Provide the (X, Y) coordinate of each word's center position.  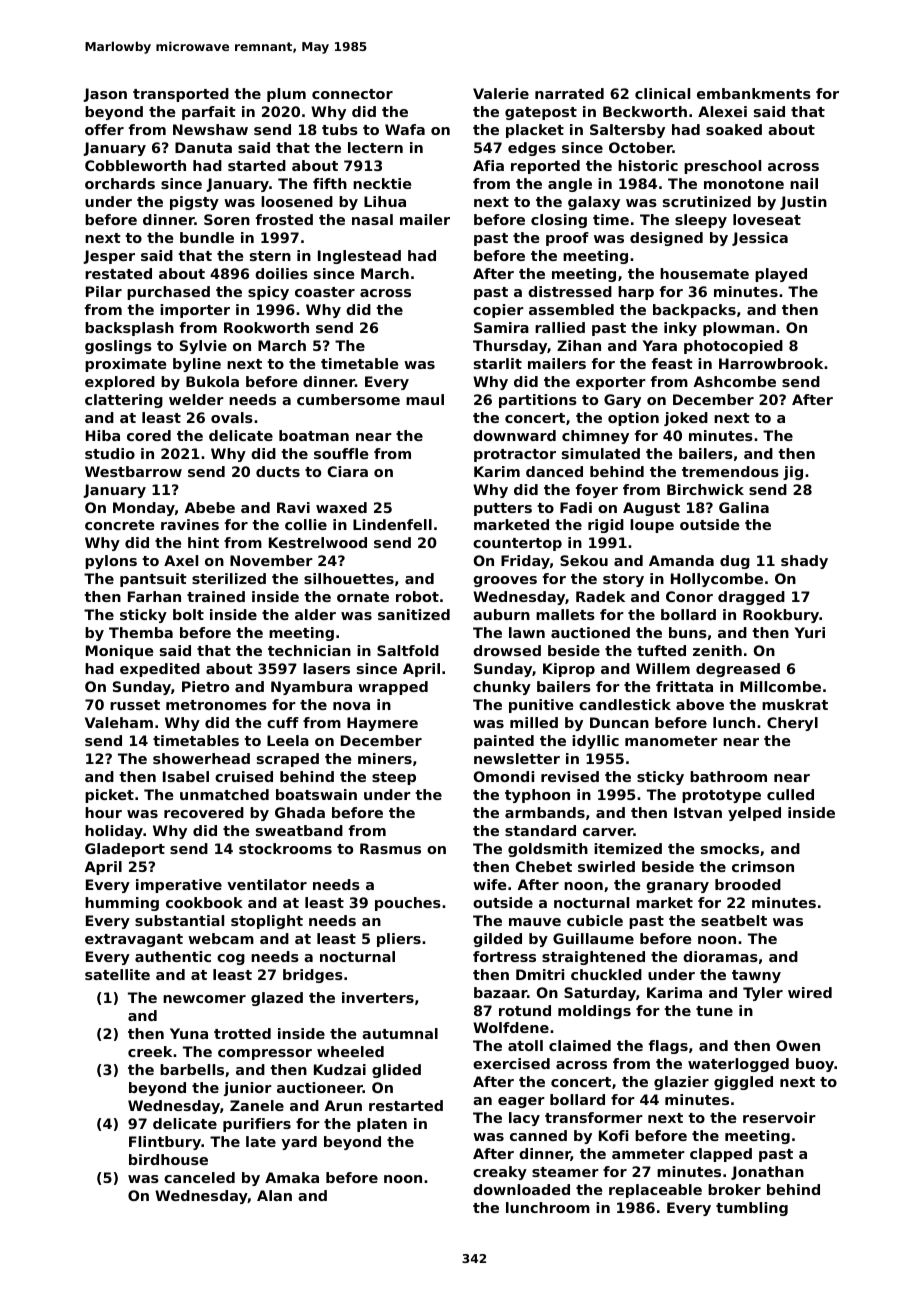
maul (425, 399)
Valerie (501, 93)
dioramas (720, 956)
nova (351, 706)
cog (231, 959)
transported (181, 95)
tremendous (730, 471)
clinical (662, 93)
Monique (119, 652)
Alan (274, 1195)
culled (790, 794)
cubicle (595, 920)
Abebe (209, 507)
